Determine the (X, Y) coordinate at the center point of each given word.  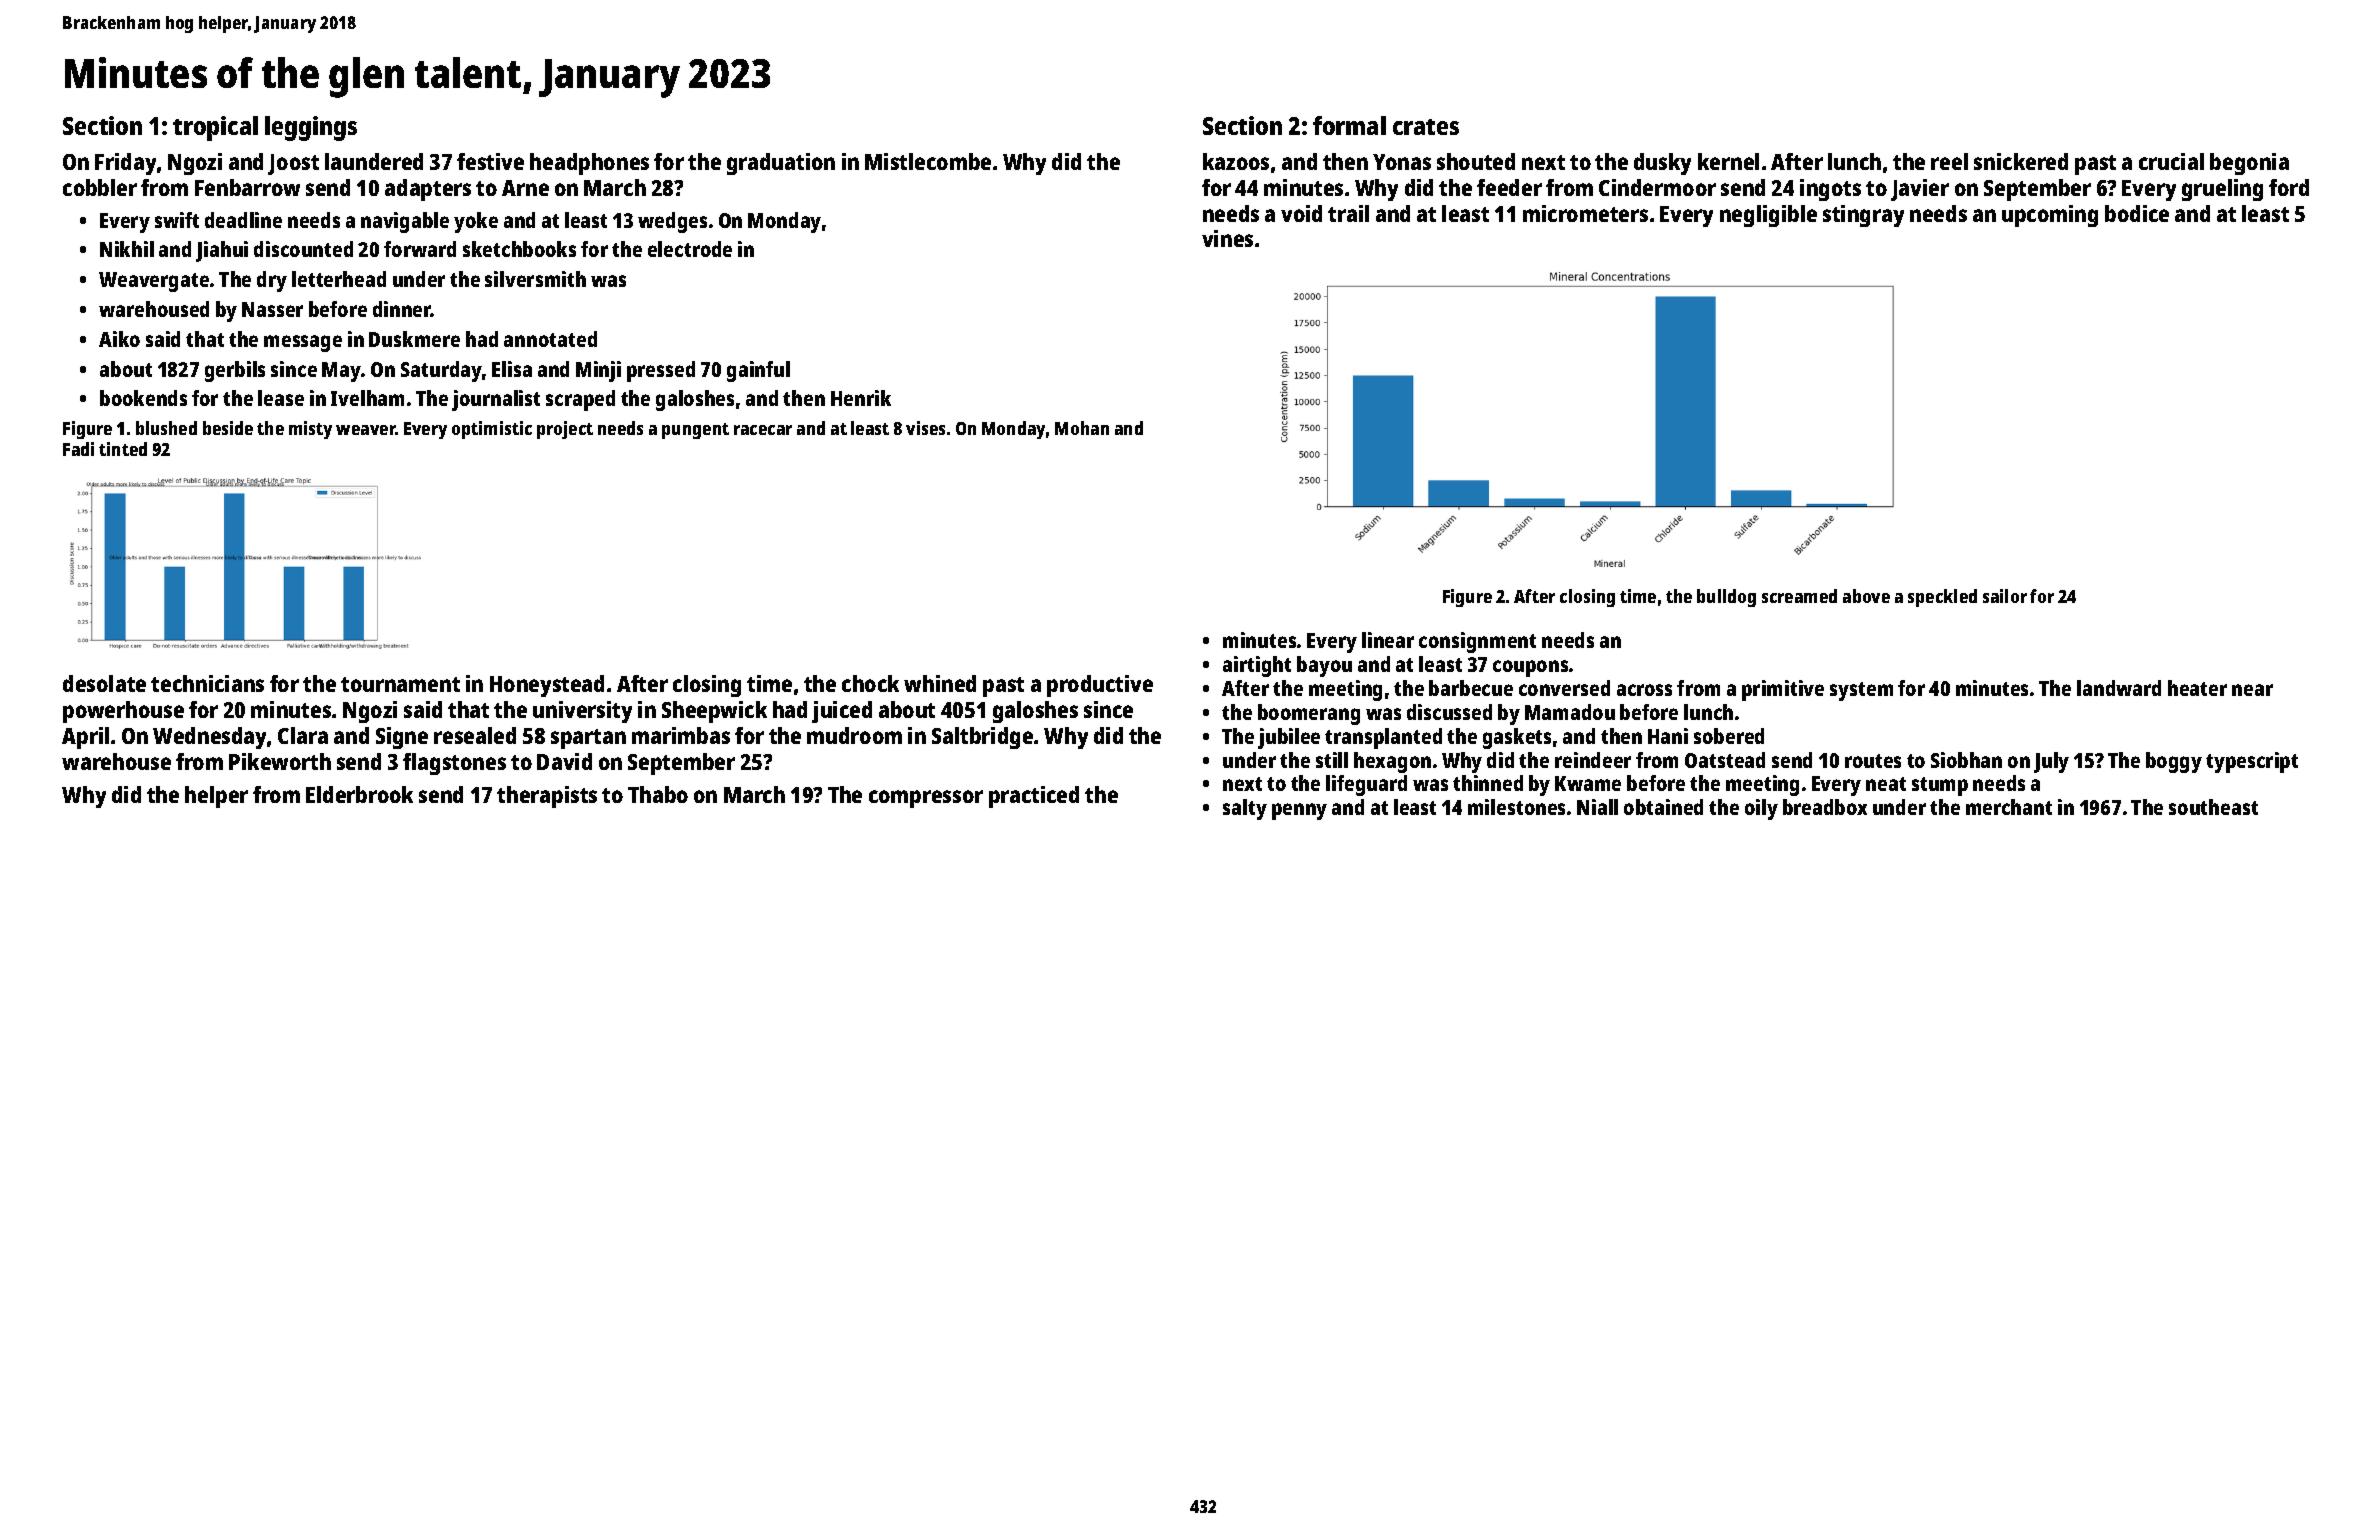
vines (1227, 238)
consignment (1477, 642)
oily (1761, 809)
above (1866, 596)
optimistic (492, 430)
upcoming (2050, 216)
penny (1299, 811)
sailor (2005, 596)
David (564, 761)
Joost (293, 164)
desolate (104, 683)
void (1301, 213)
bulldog (1726, 598)
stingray (1863, 216)
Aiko (119, 339)
